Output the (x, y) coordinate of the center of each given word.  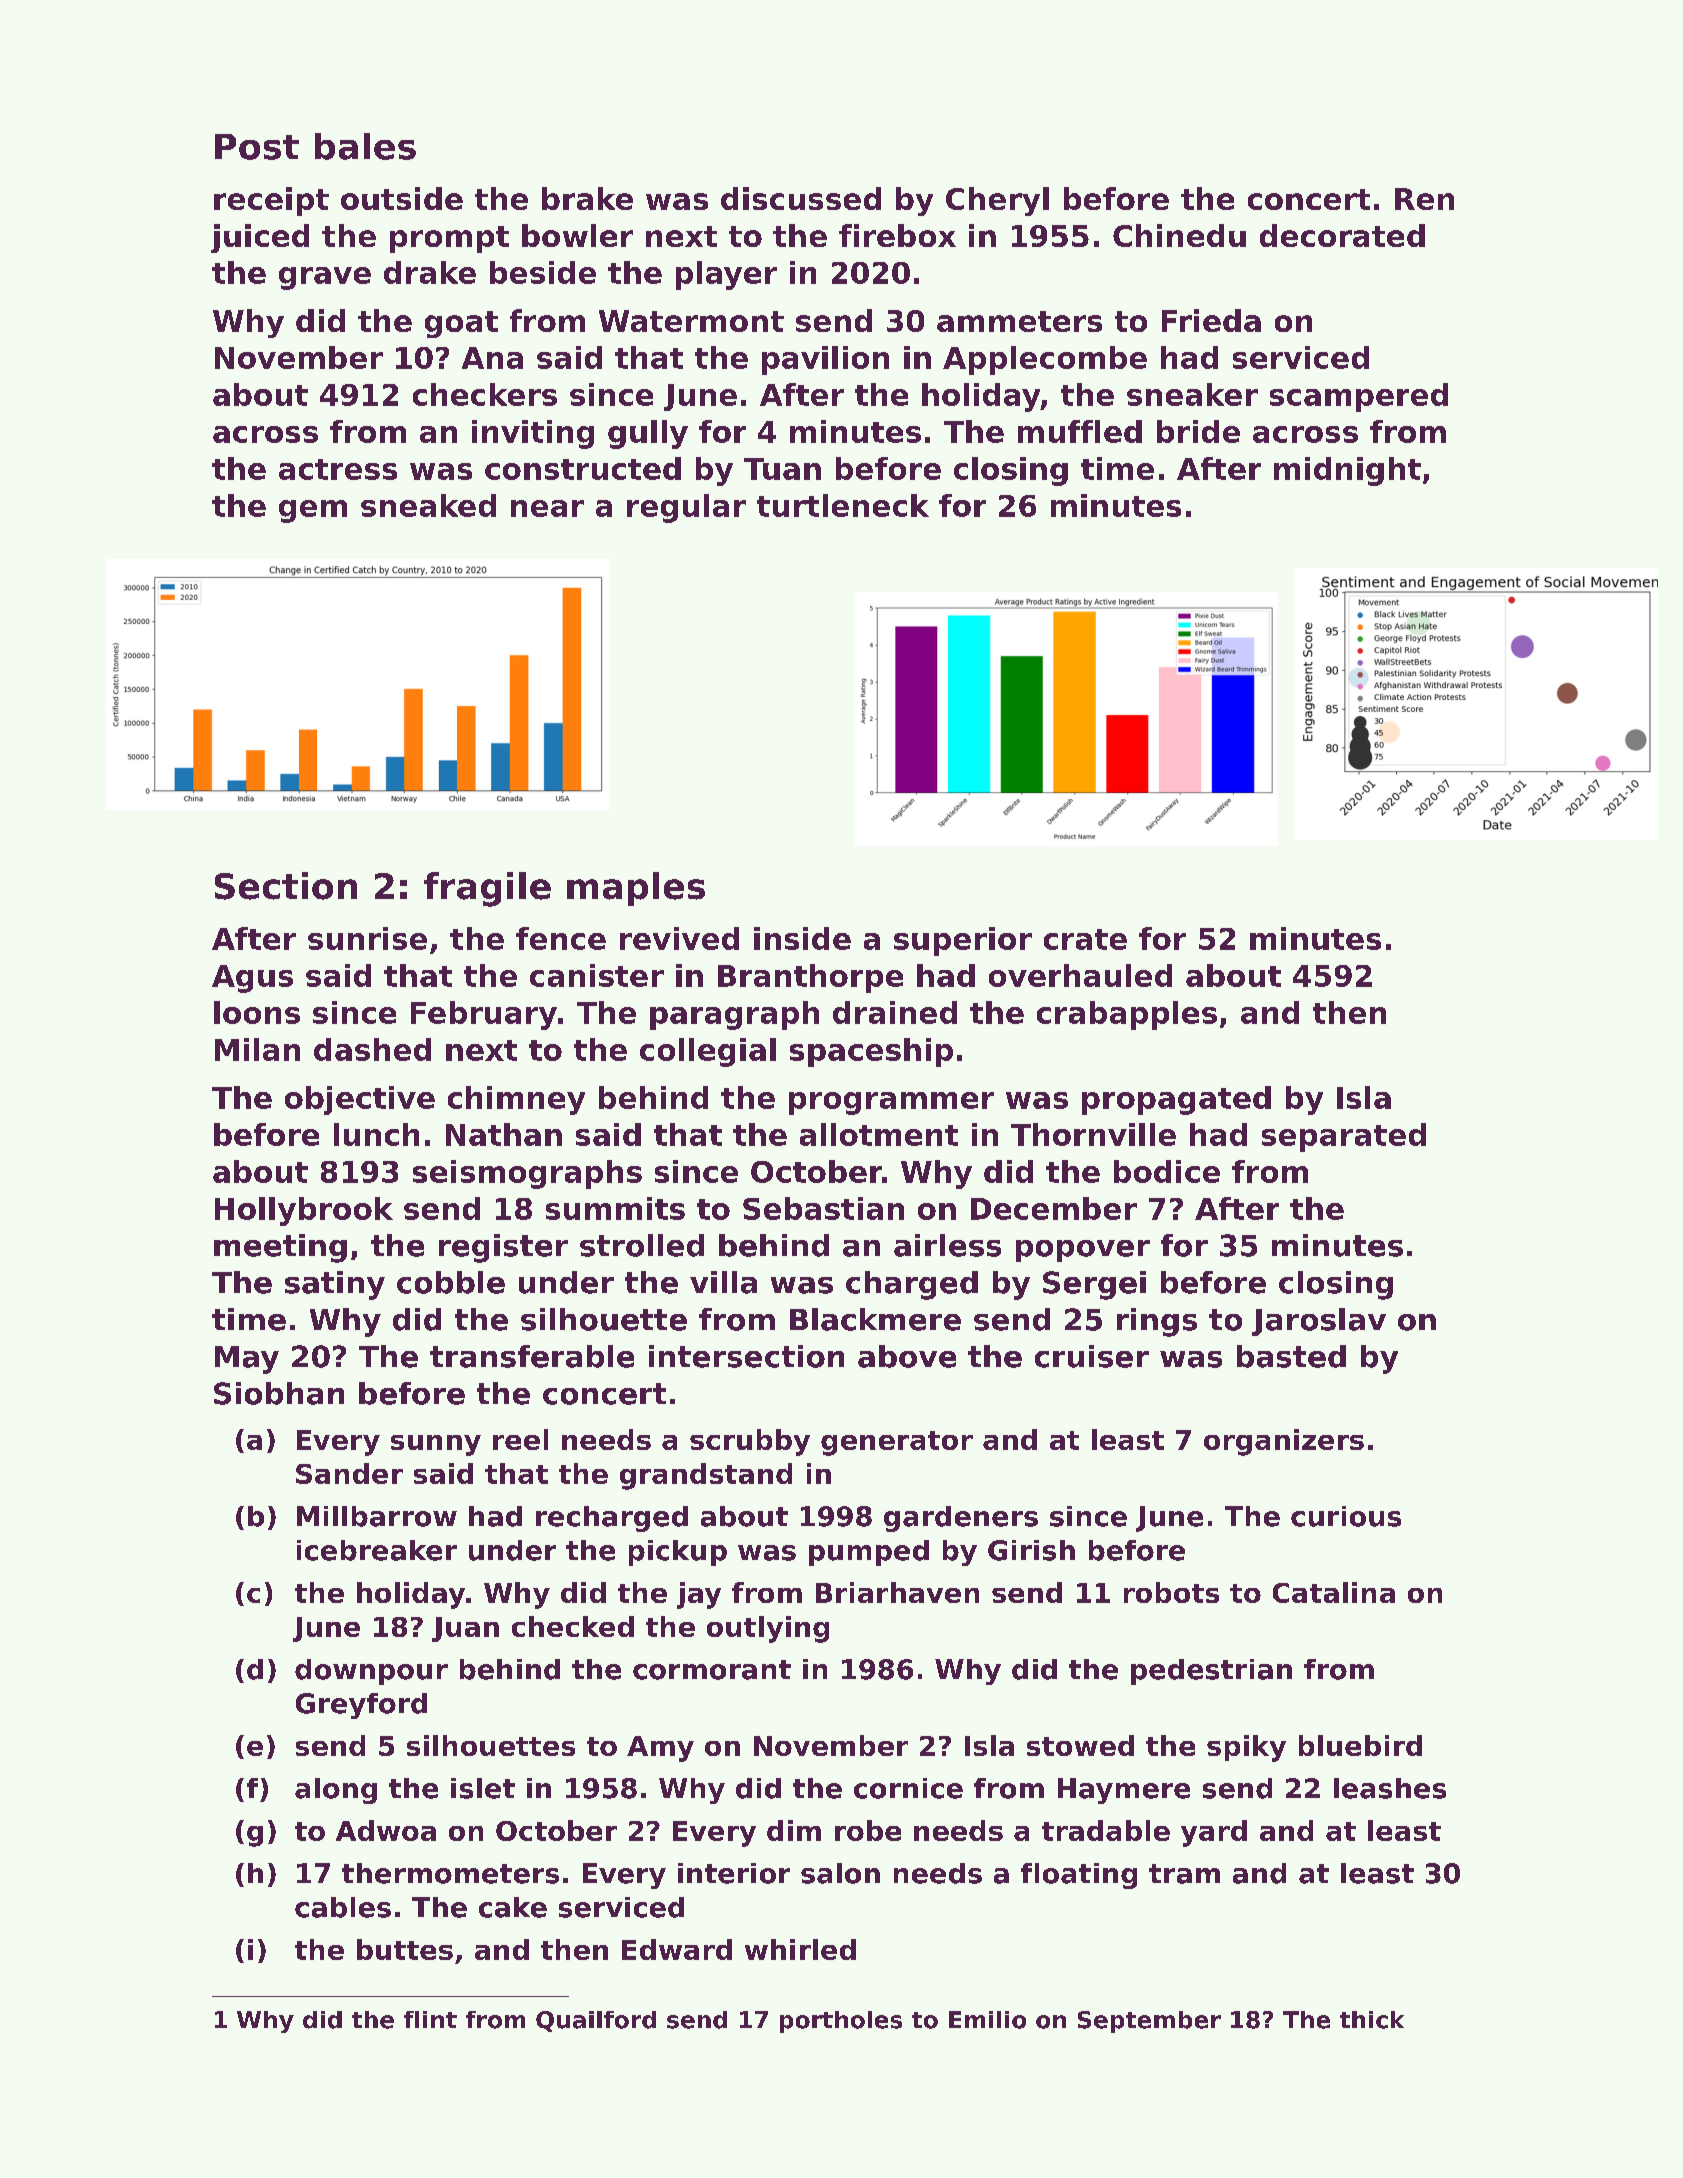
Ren (1424, 199)
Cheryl (997, 201)
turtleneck (843, 505)
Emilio (987, 2020)
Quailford (596, 2021)
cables (343, 1907)
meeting (280, 1248)
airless (947, 1245)
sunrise (367, 938)
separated (1344, 1137)
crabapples (1127, 1015)
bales (365, 146)
